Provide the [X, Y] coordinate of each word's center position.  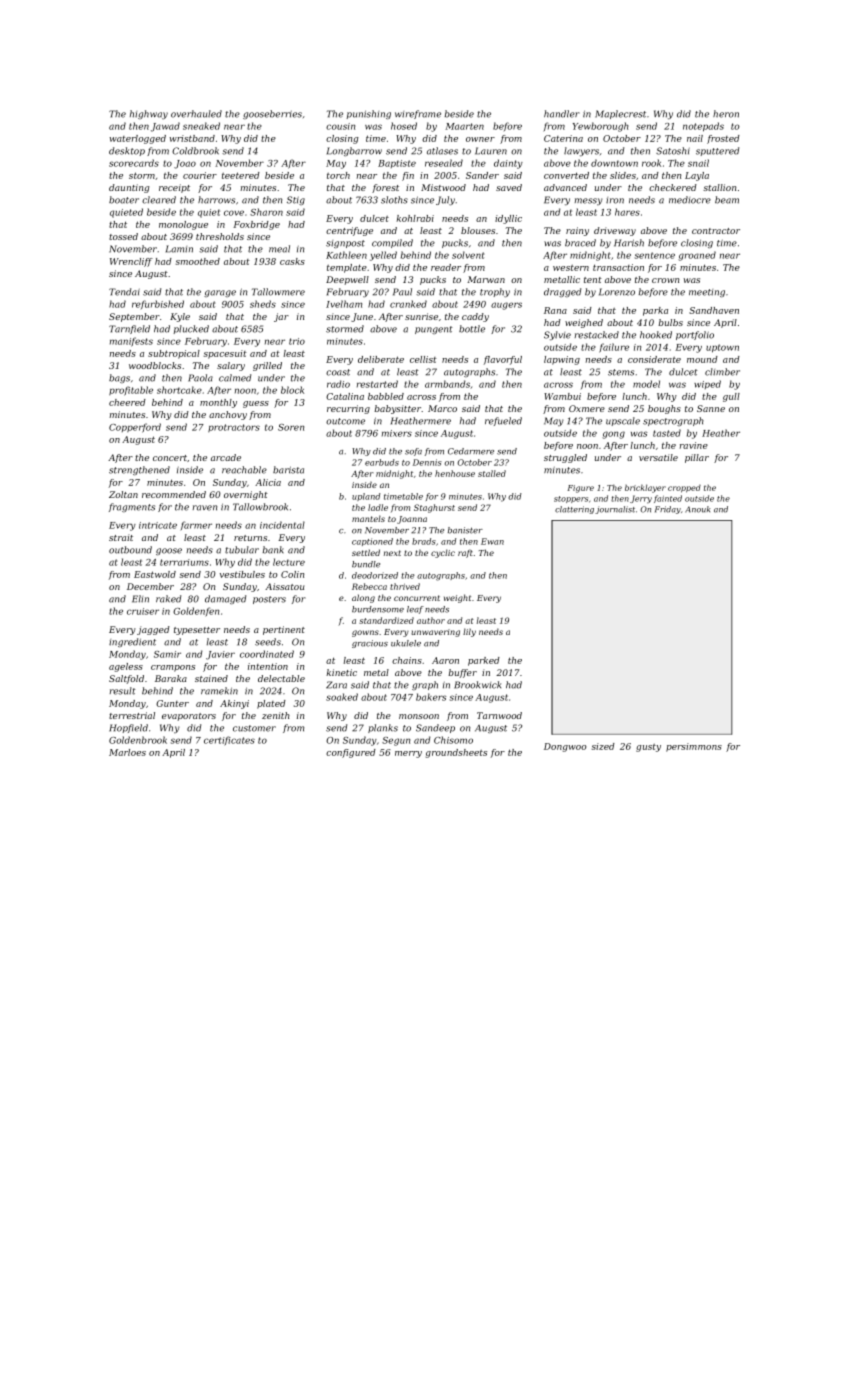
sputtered [717, 151]
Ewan [492, 541]
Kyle [180, 317]
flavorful [503, 360]
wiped [707, 384]
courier [200, 175]
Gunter [172, 703]
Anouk [697, 509]
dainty [508, 164]
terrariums [184, 562]
